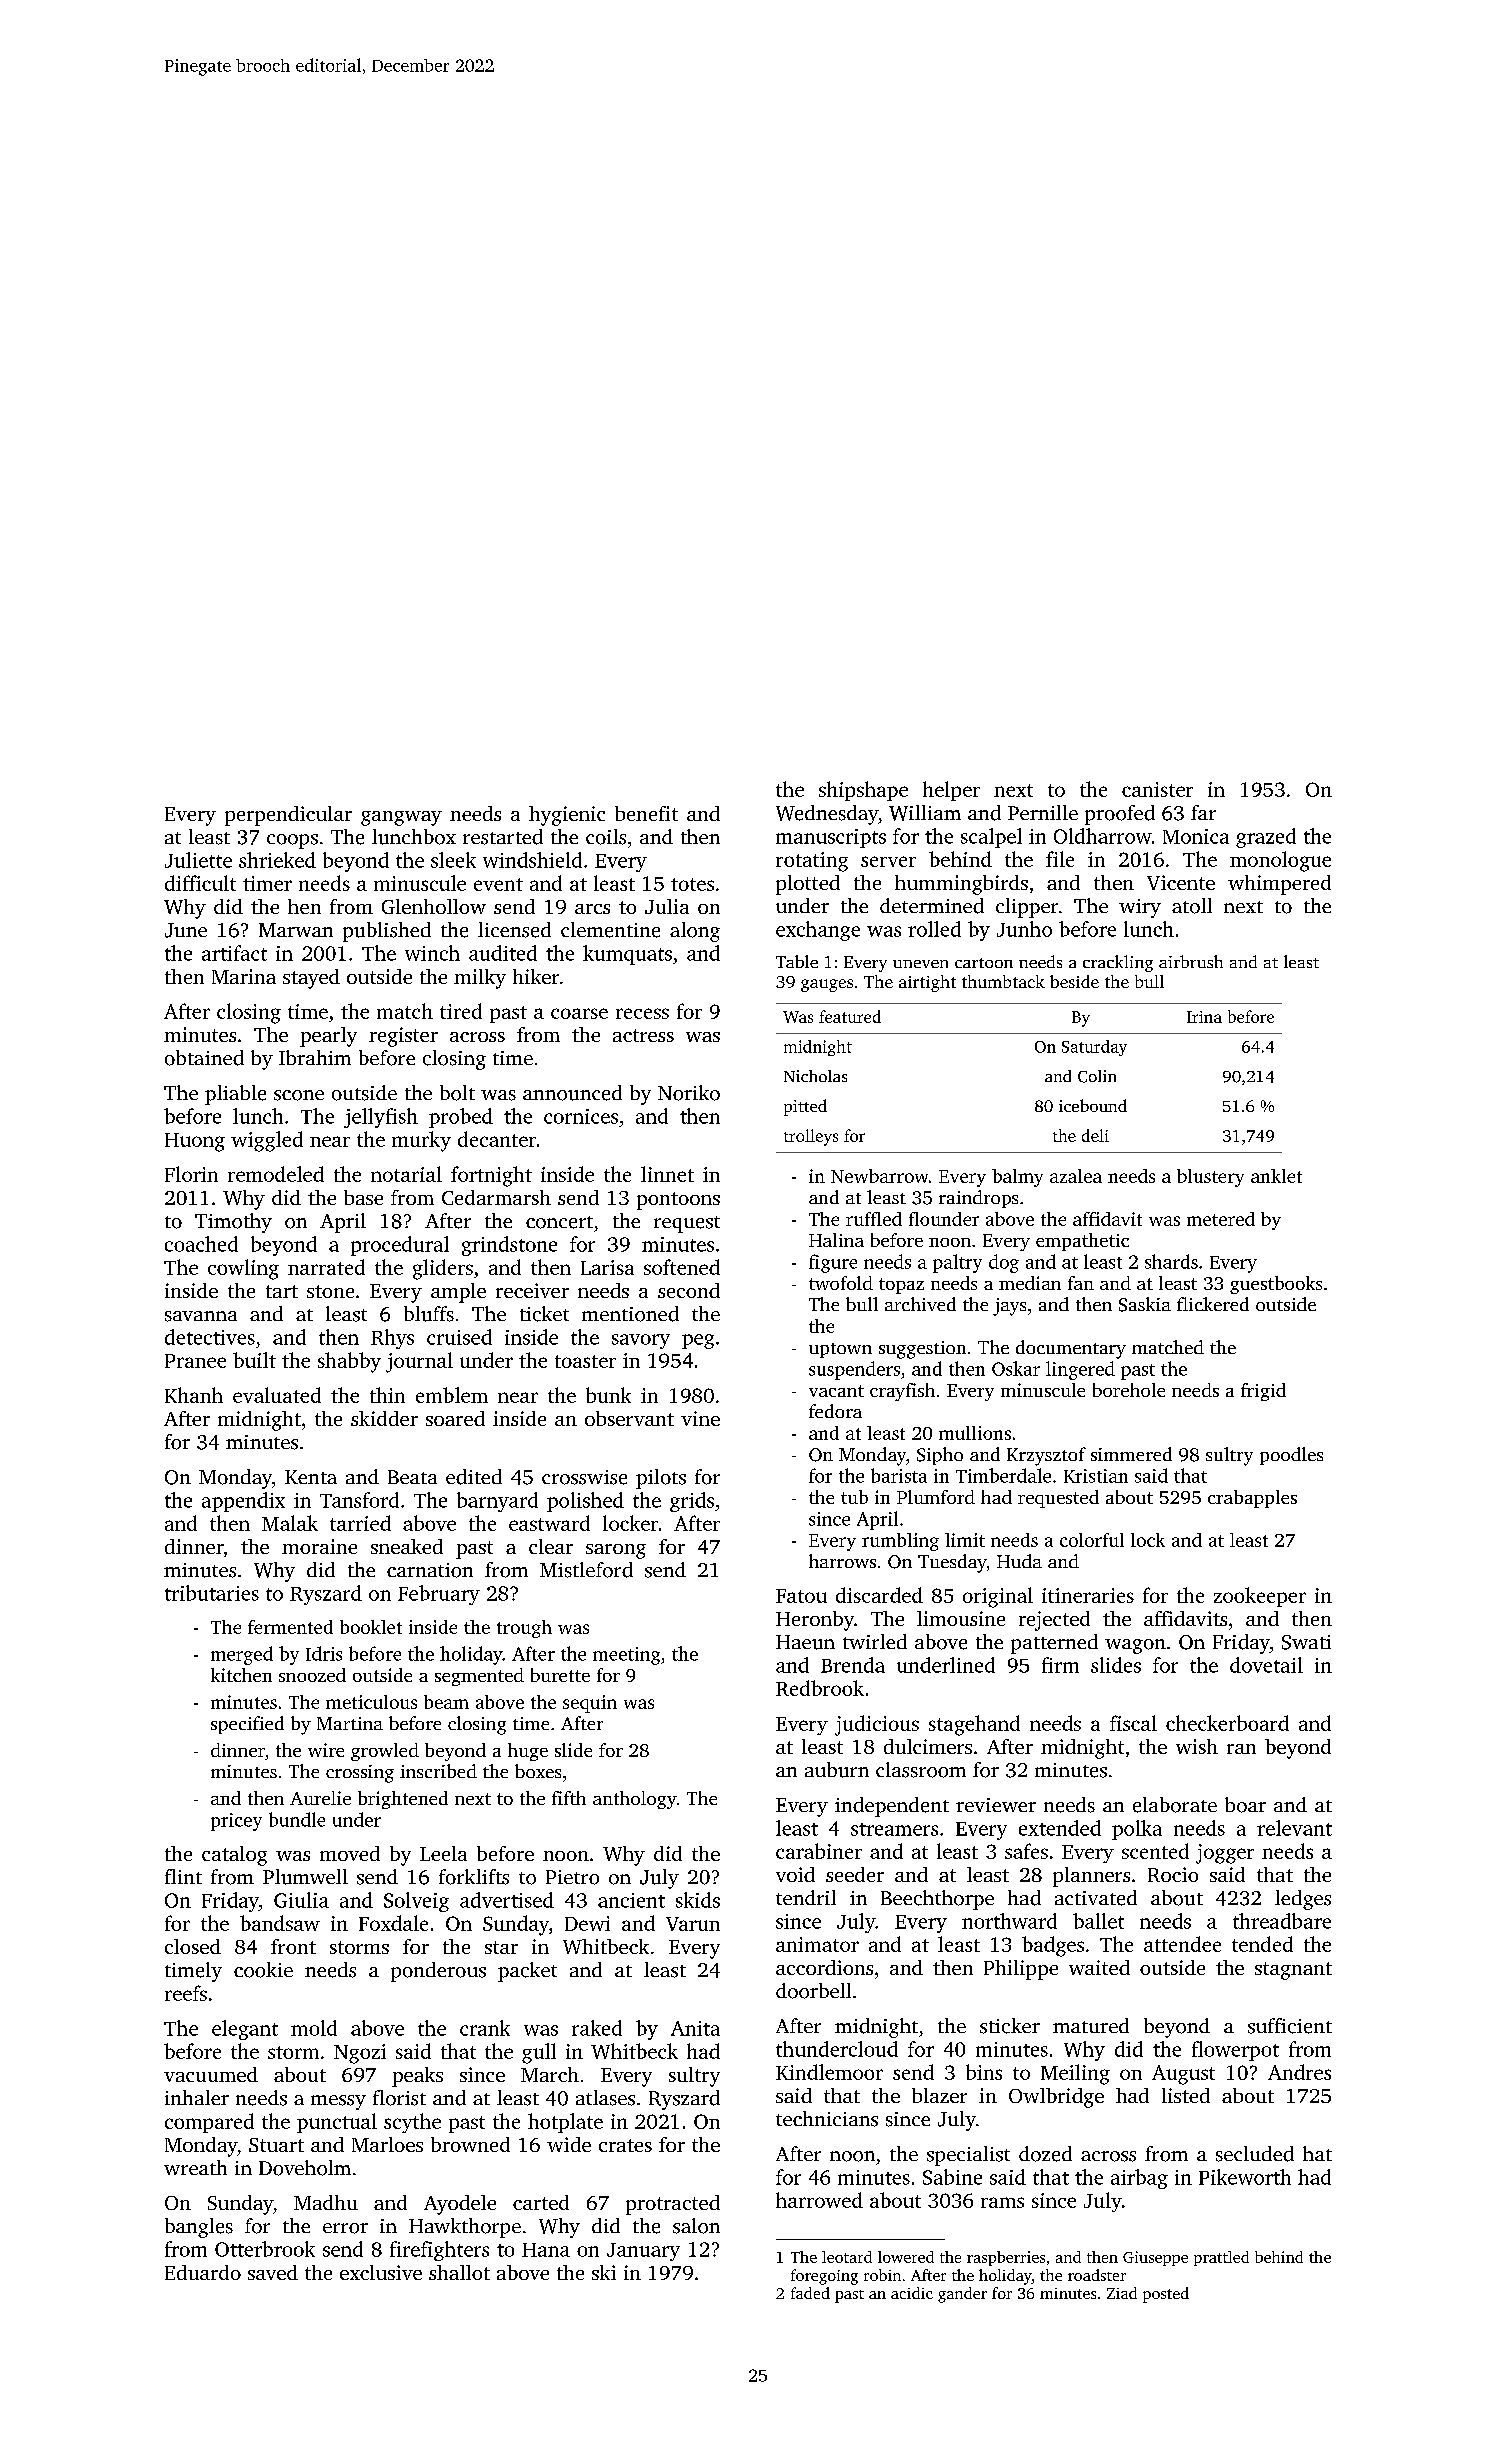 The image size is (1496, 2464). What do you see at coordinates (183, 1876) in the screenshot?
I see `flint` at bounding box center [183, 1876].
